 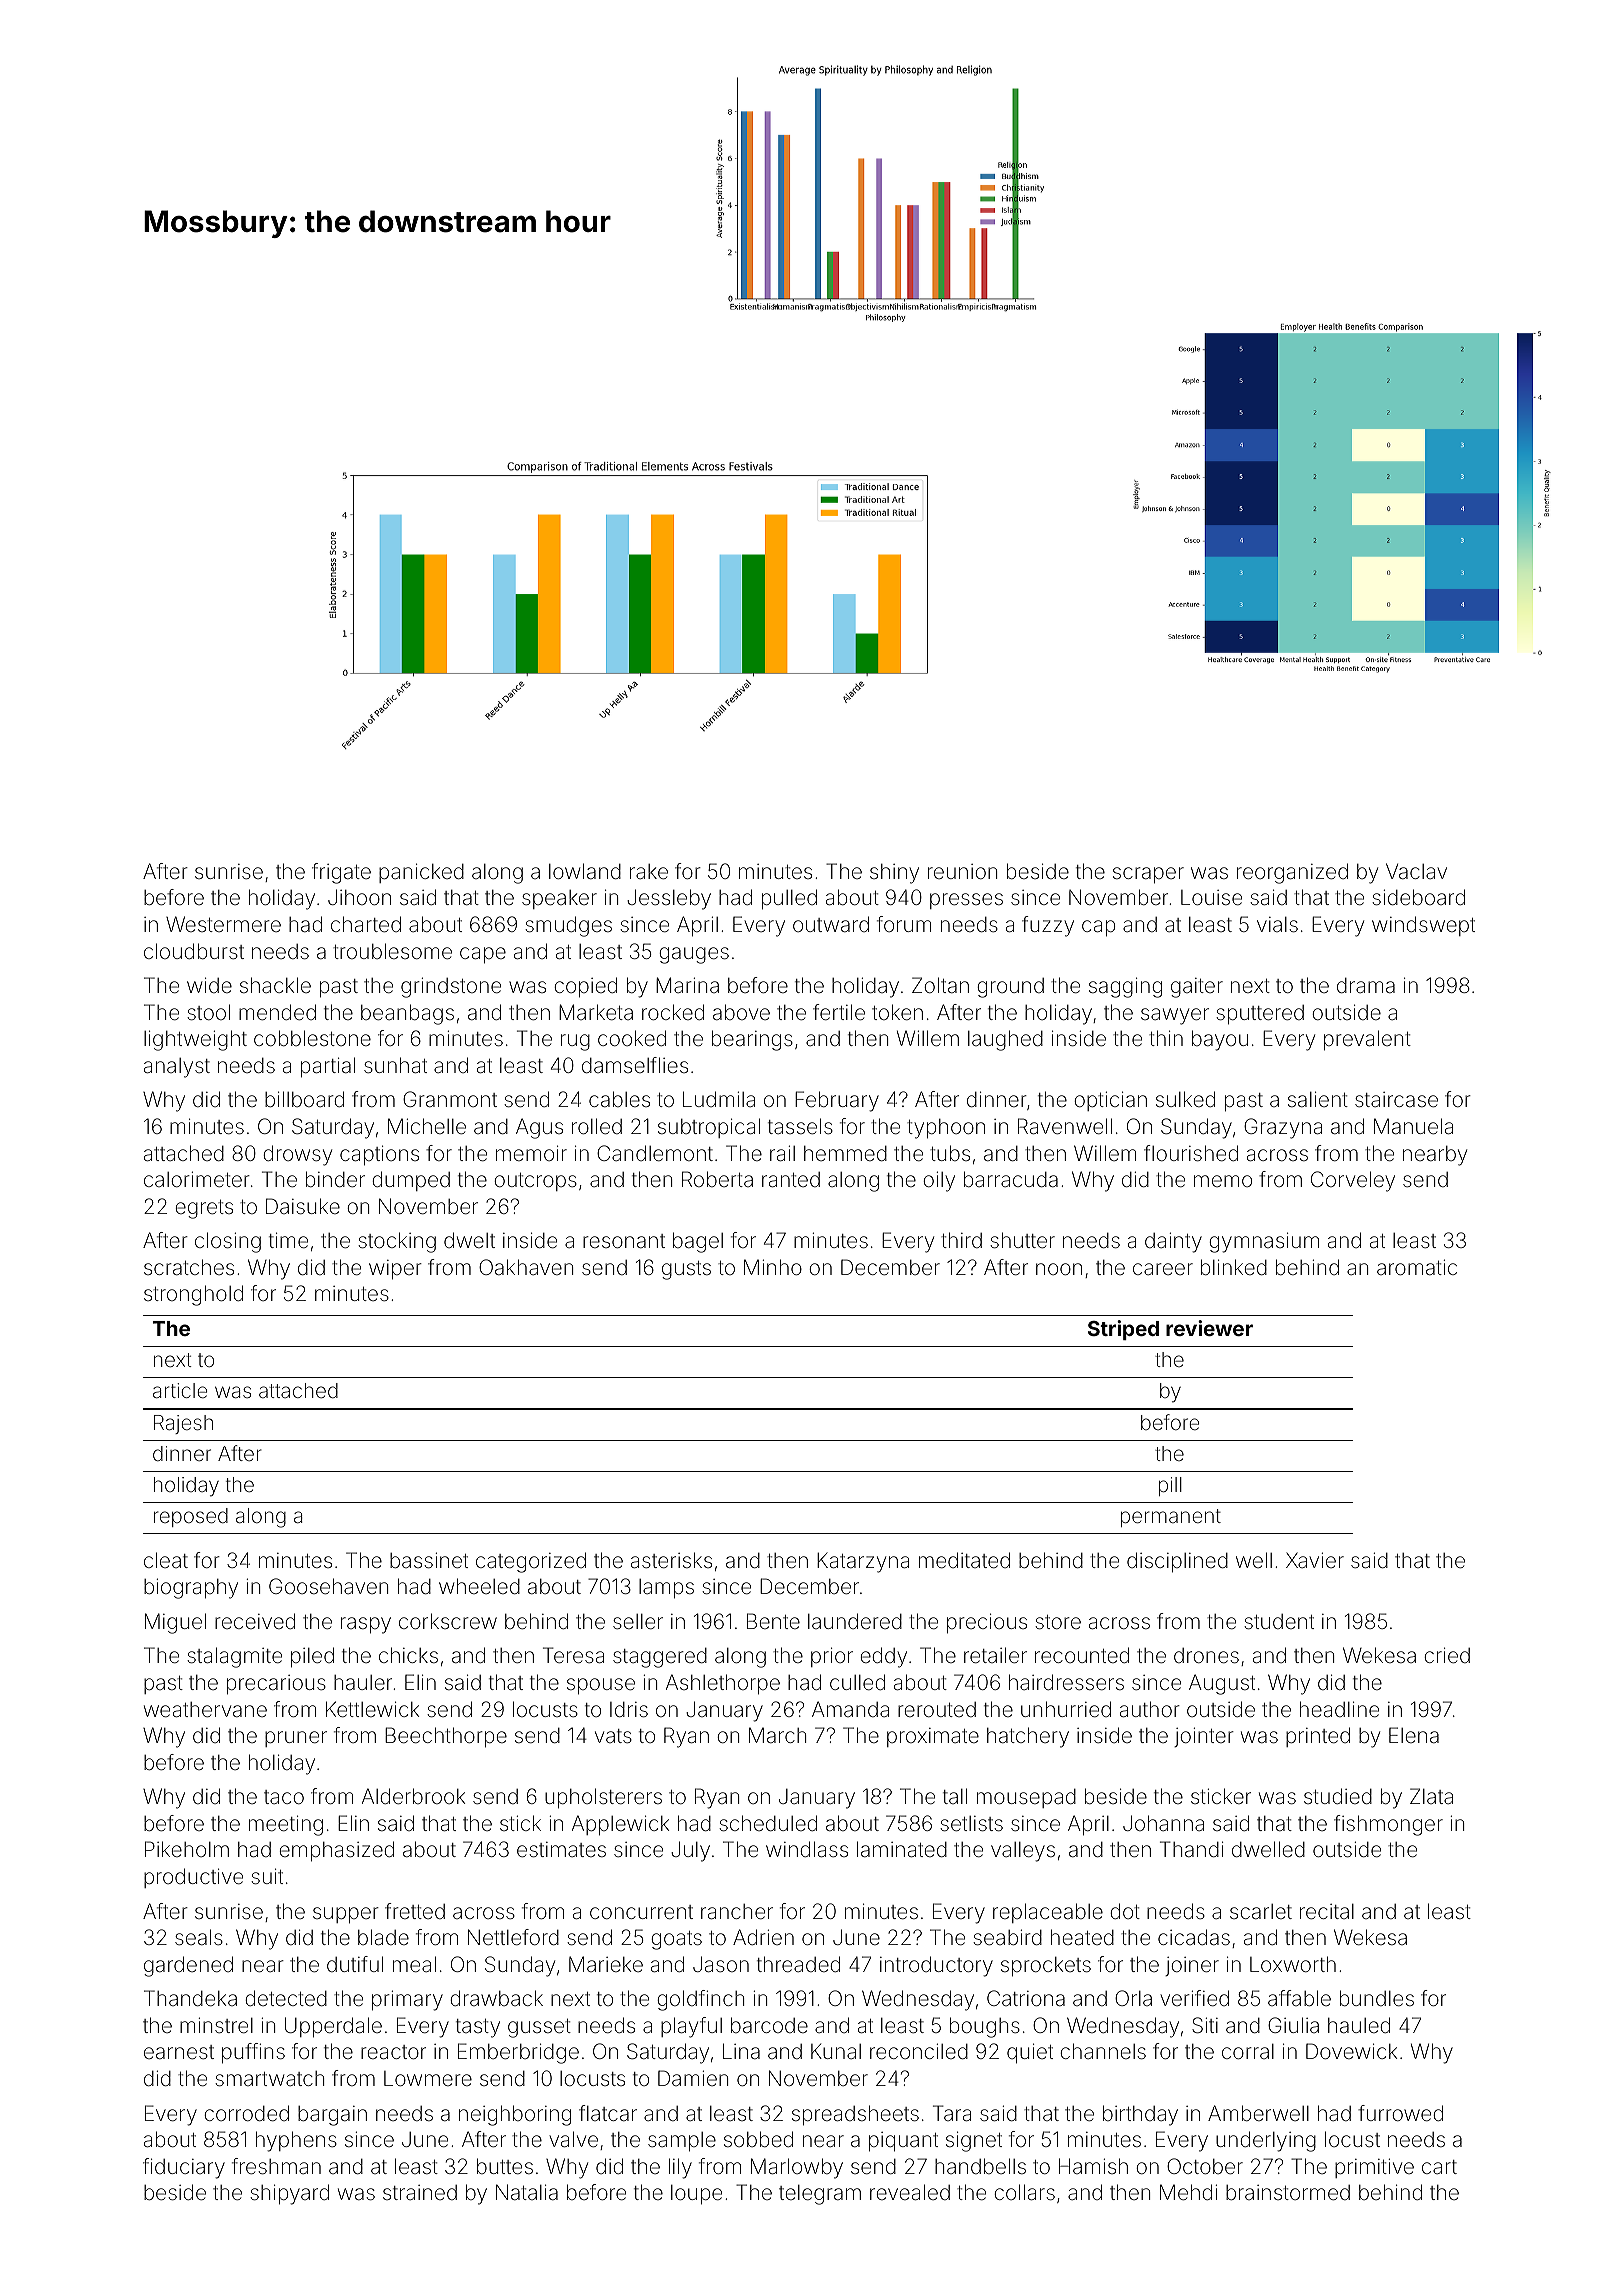 What do you see at coordinates (820, 2195) in the screenshot?
I see `telegram` at bounding box center [820, 2195].
